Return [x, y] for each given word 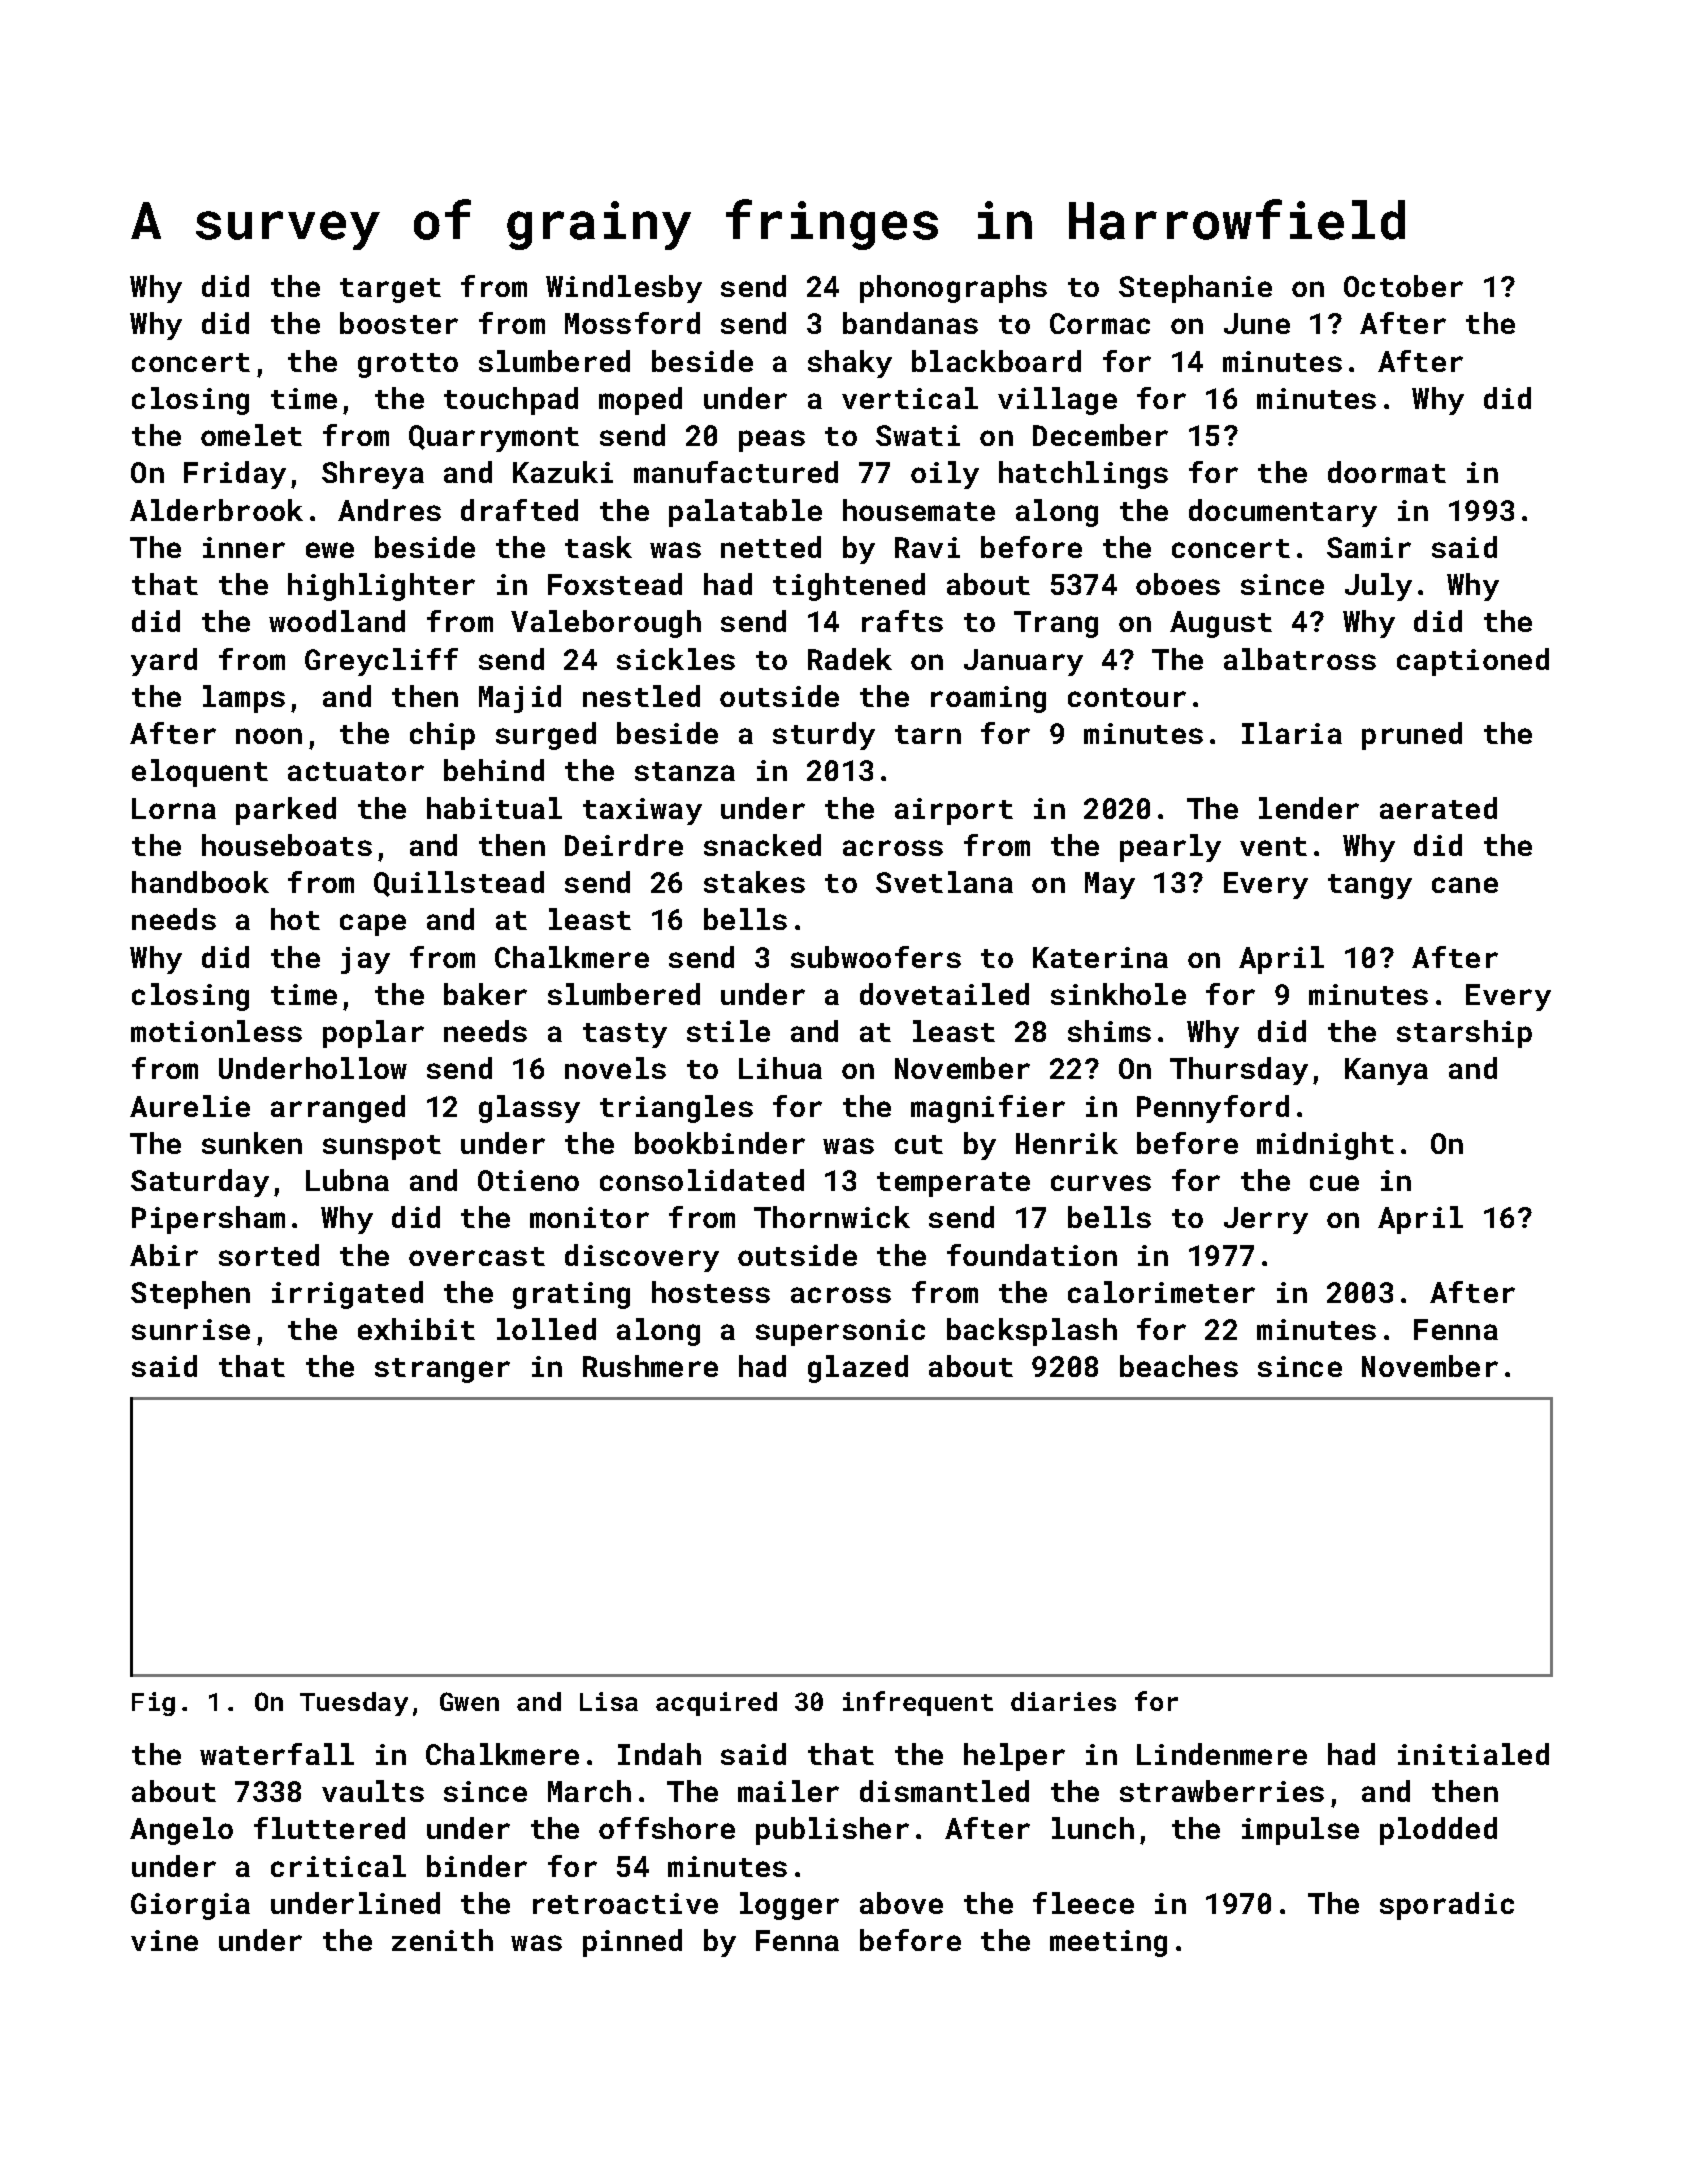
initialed [1473, 1754]
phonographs [953, 289]
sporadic [1447, 1906]
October [1403, 286]
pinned [632, 1943]
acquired [716, 1704]
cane [1465, 885]
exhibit [416, 1329]
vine [164, 1940]
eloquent [200, 773]
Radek [850, 659]
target [390, 290]
